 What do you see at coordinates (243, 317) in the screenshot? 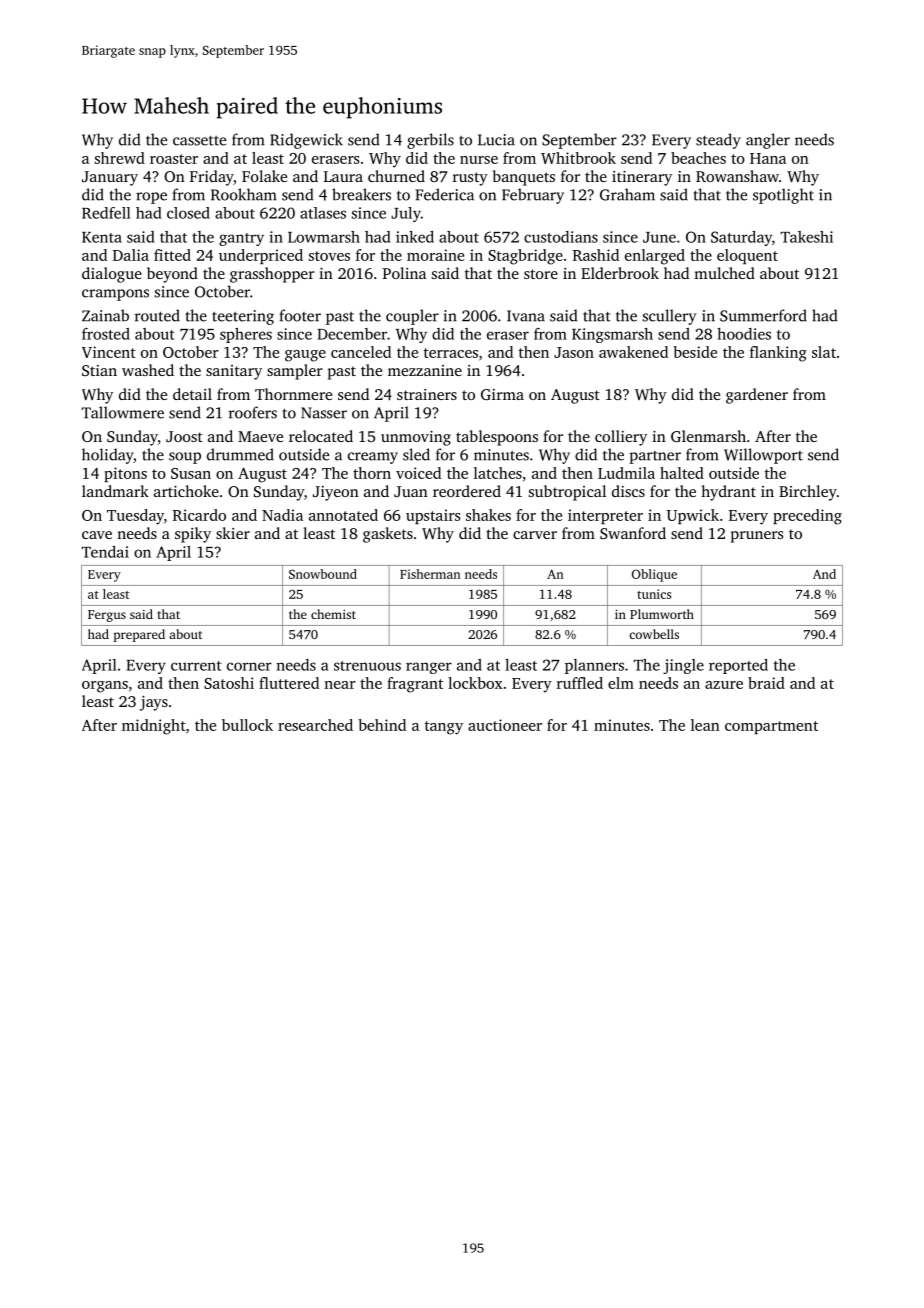
I see `teetering` at bounding box center [243, 317].
